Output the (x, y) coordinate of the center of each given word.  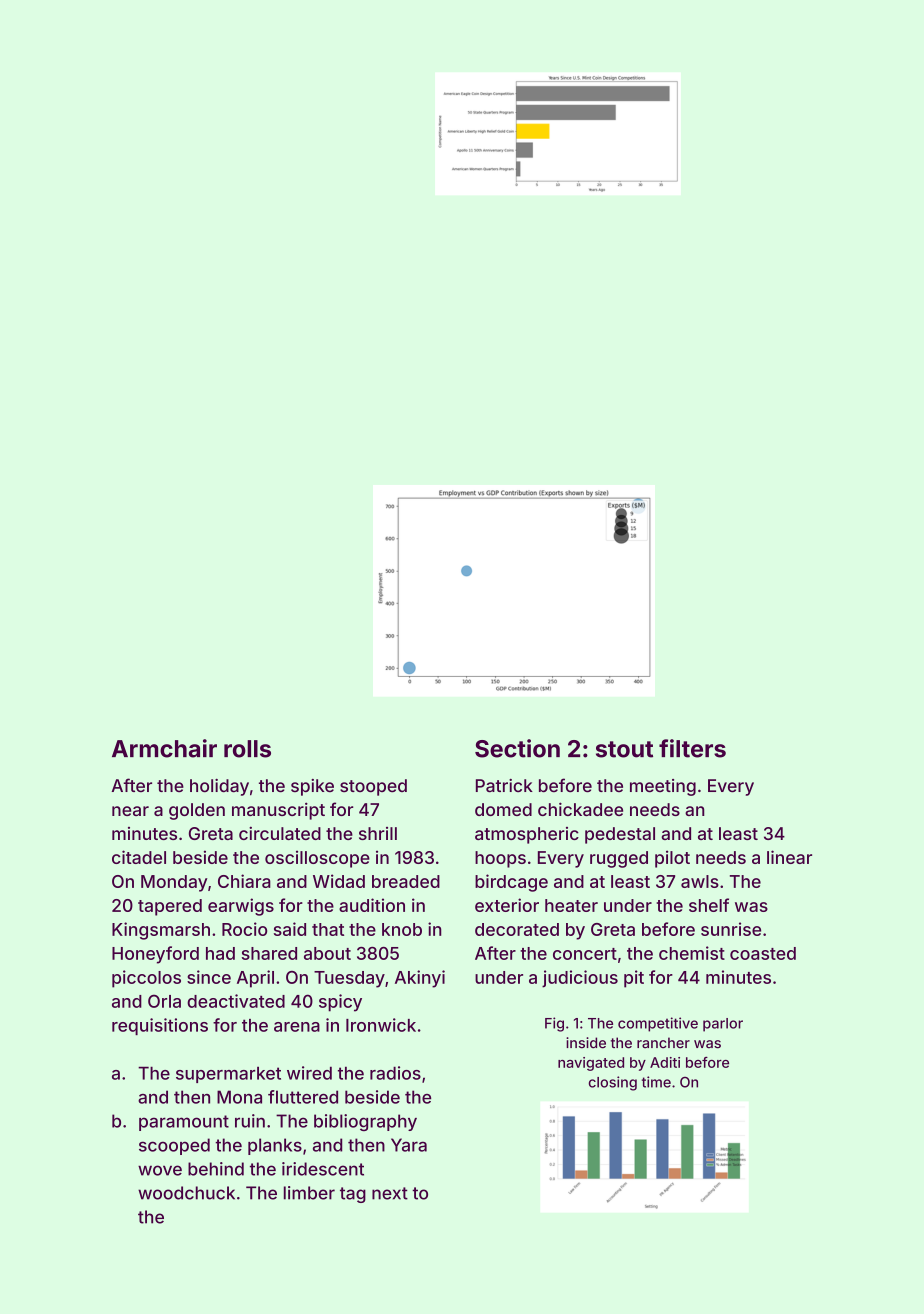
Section (517, 748)
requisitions (160, 1026)
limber (309, 1193)
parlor (723, 1025)
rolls (247, 749)
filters (692, 748)
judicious (580, 979)
